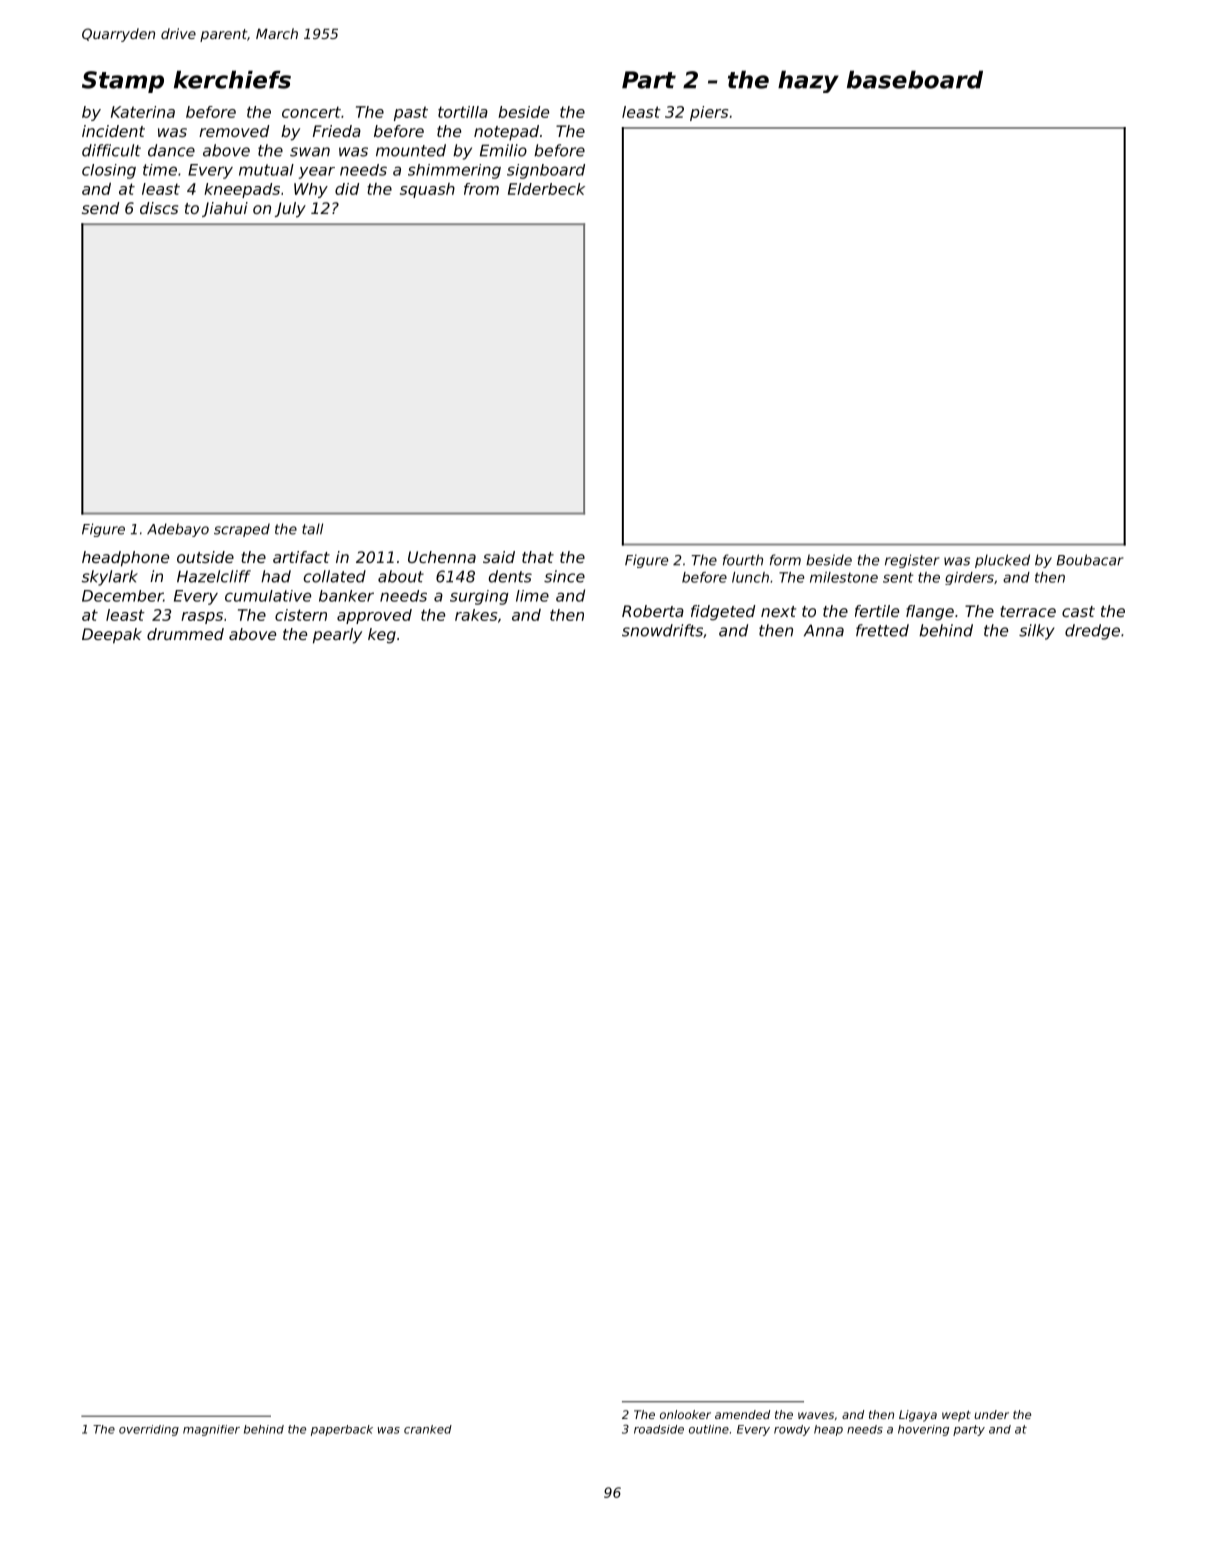 Image resolution: width=1207 pixels, height=1562 pixels. I want to click on drummed, so click(185, 634).
